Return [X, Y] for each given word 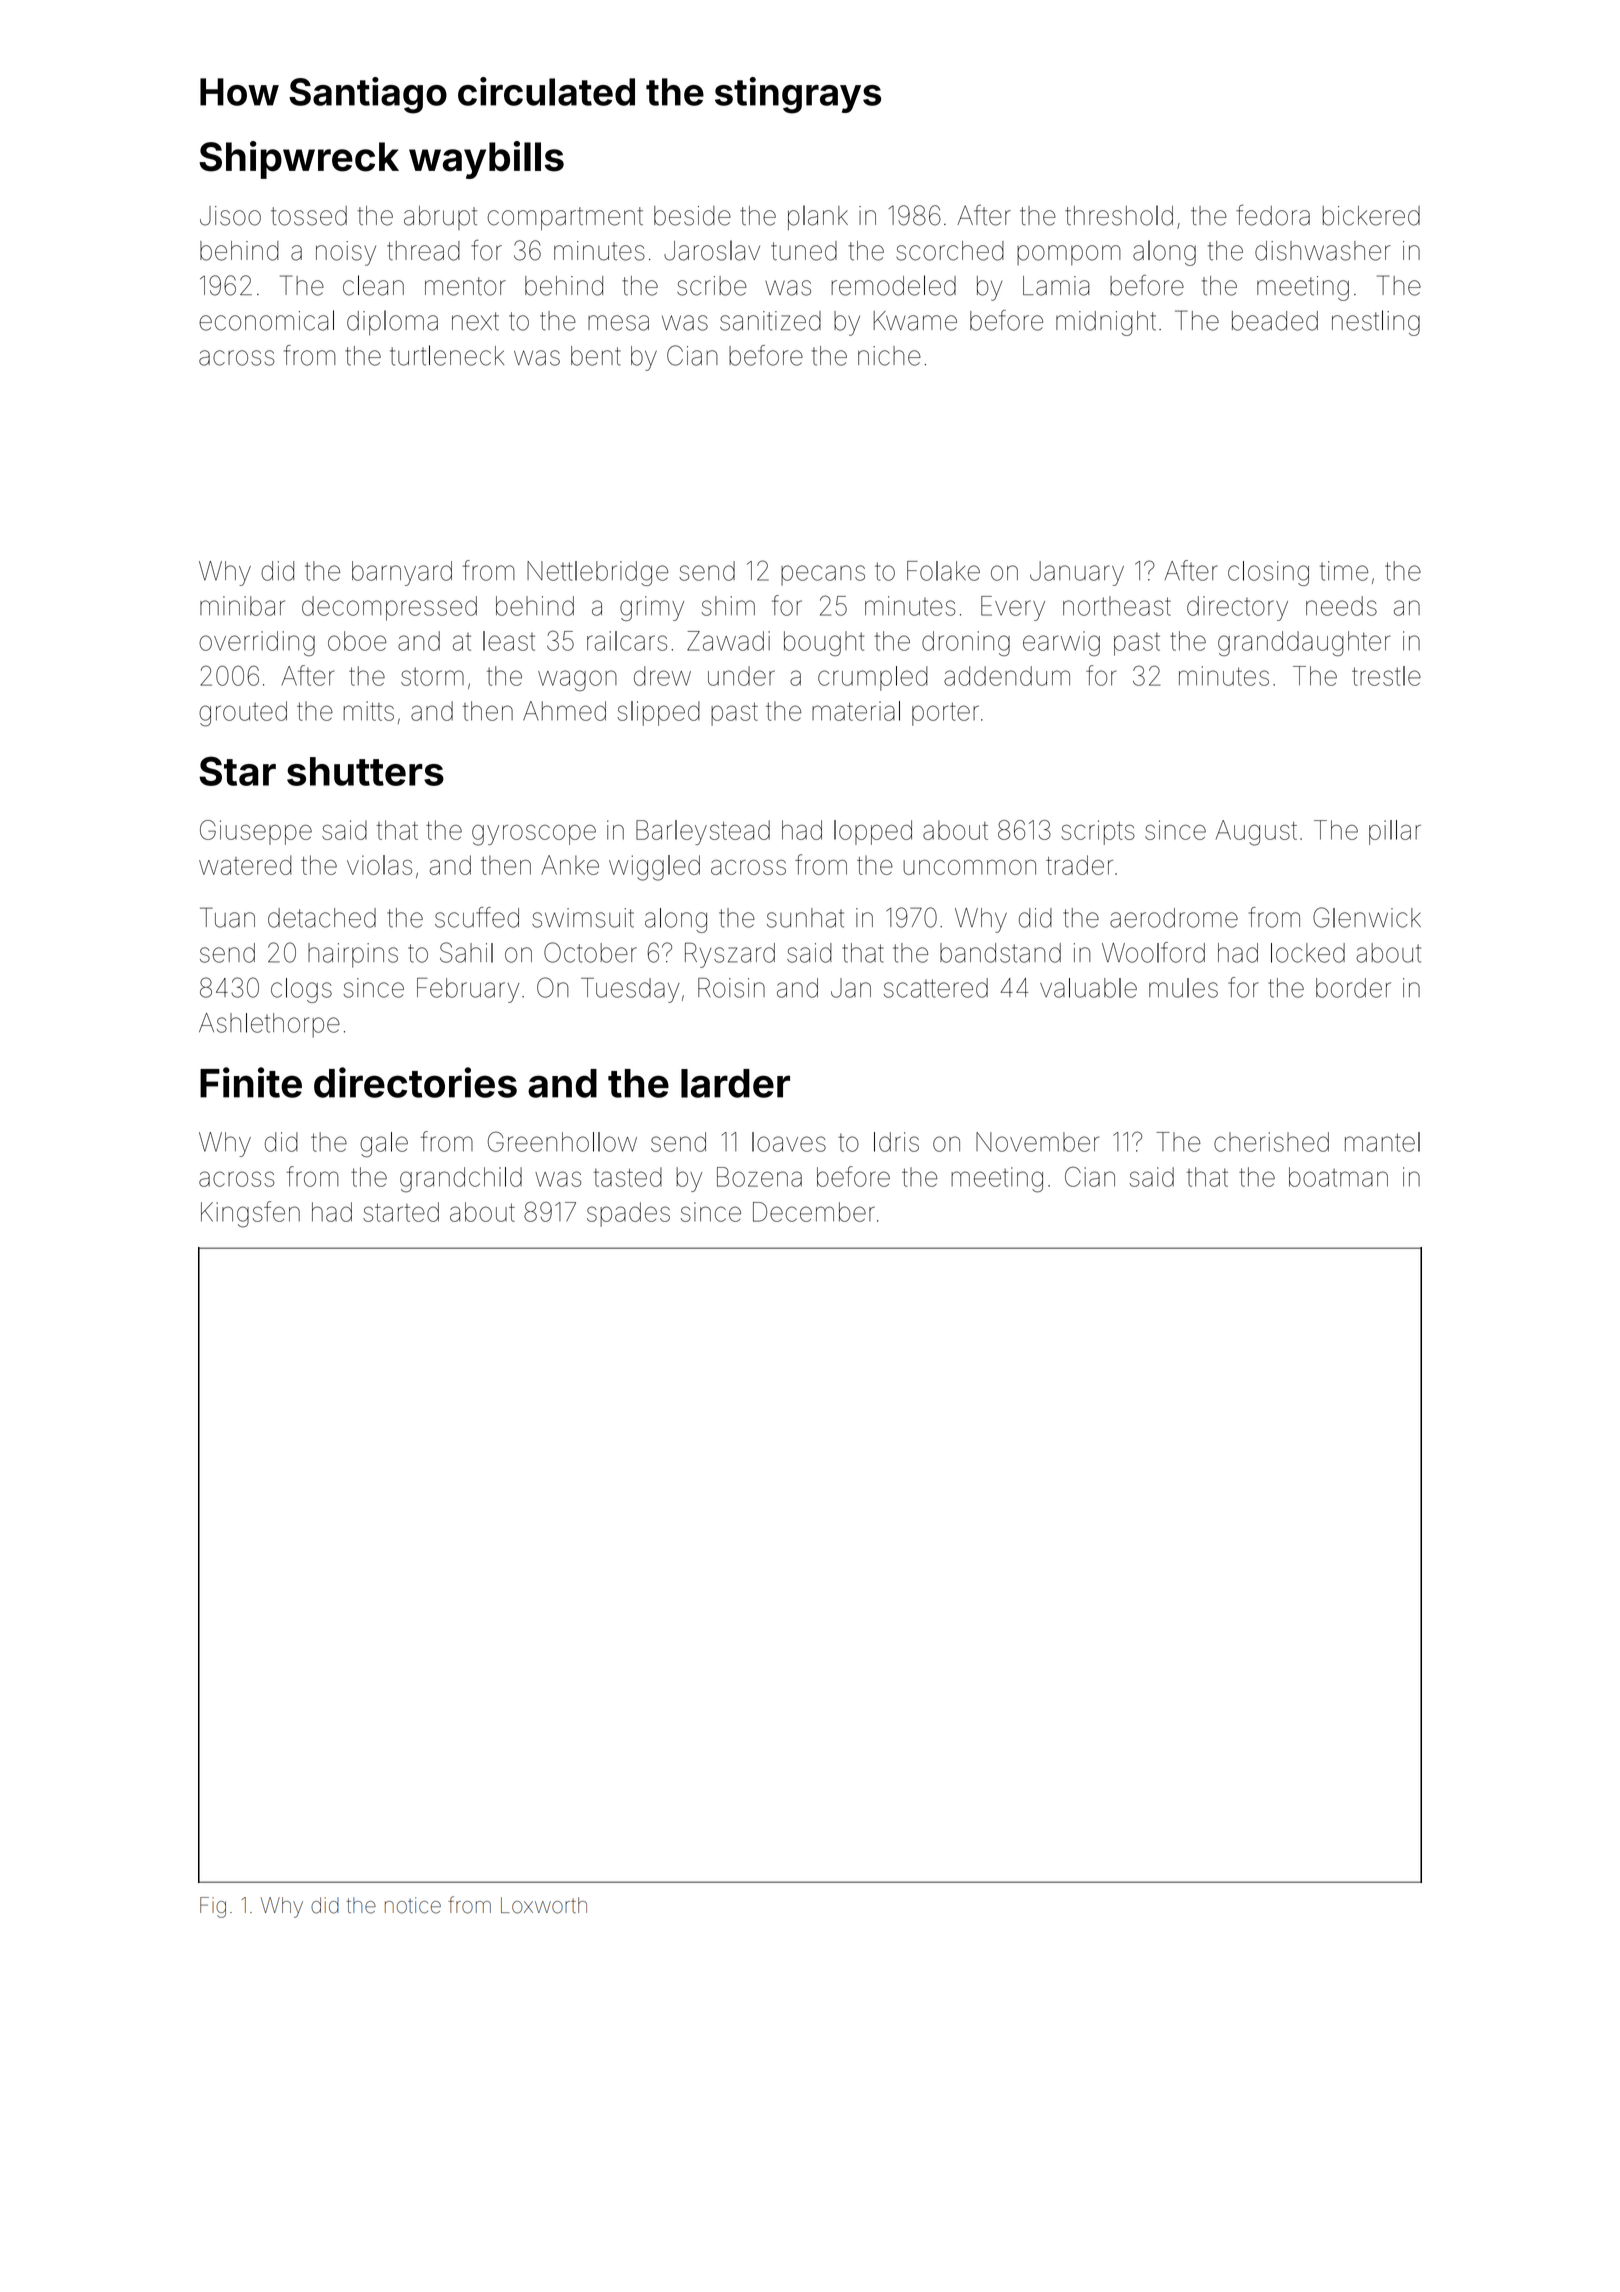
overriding [257, 643]
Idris [896, 1142]
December [814, 1212]
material [856, 711]
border [1353, 988]
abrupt [440, 218]
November [1037, 1142]
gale [384, 1144]
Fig [213, 1907]
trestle [1386, 676]
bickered [1371, 216]
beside [692, 216]
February [468, 990]
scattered [936, 988]
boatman [1338, 1177]
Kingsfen [250, 1214]
